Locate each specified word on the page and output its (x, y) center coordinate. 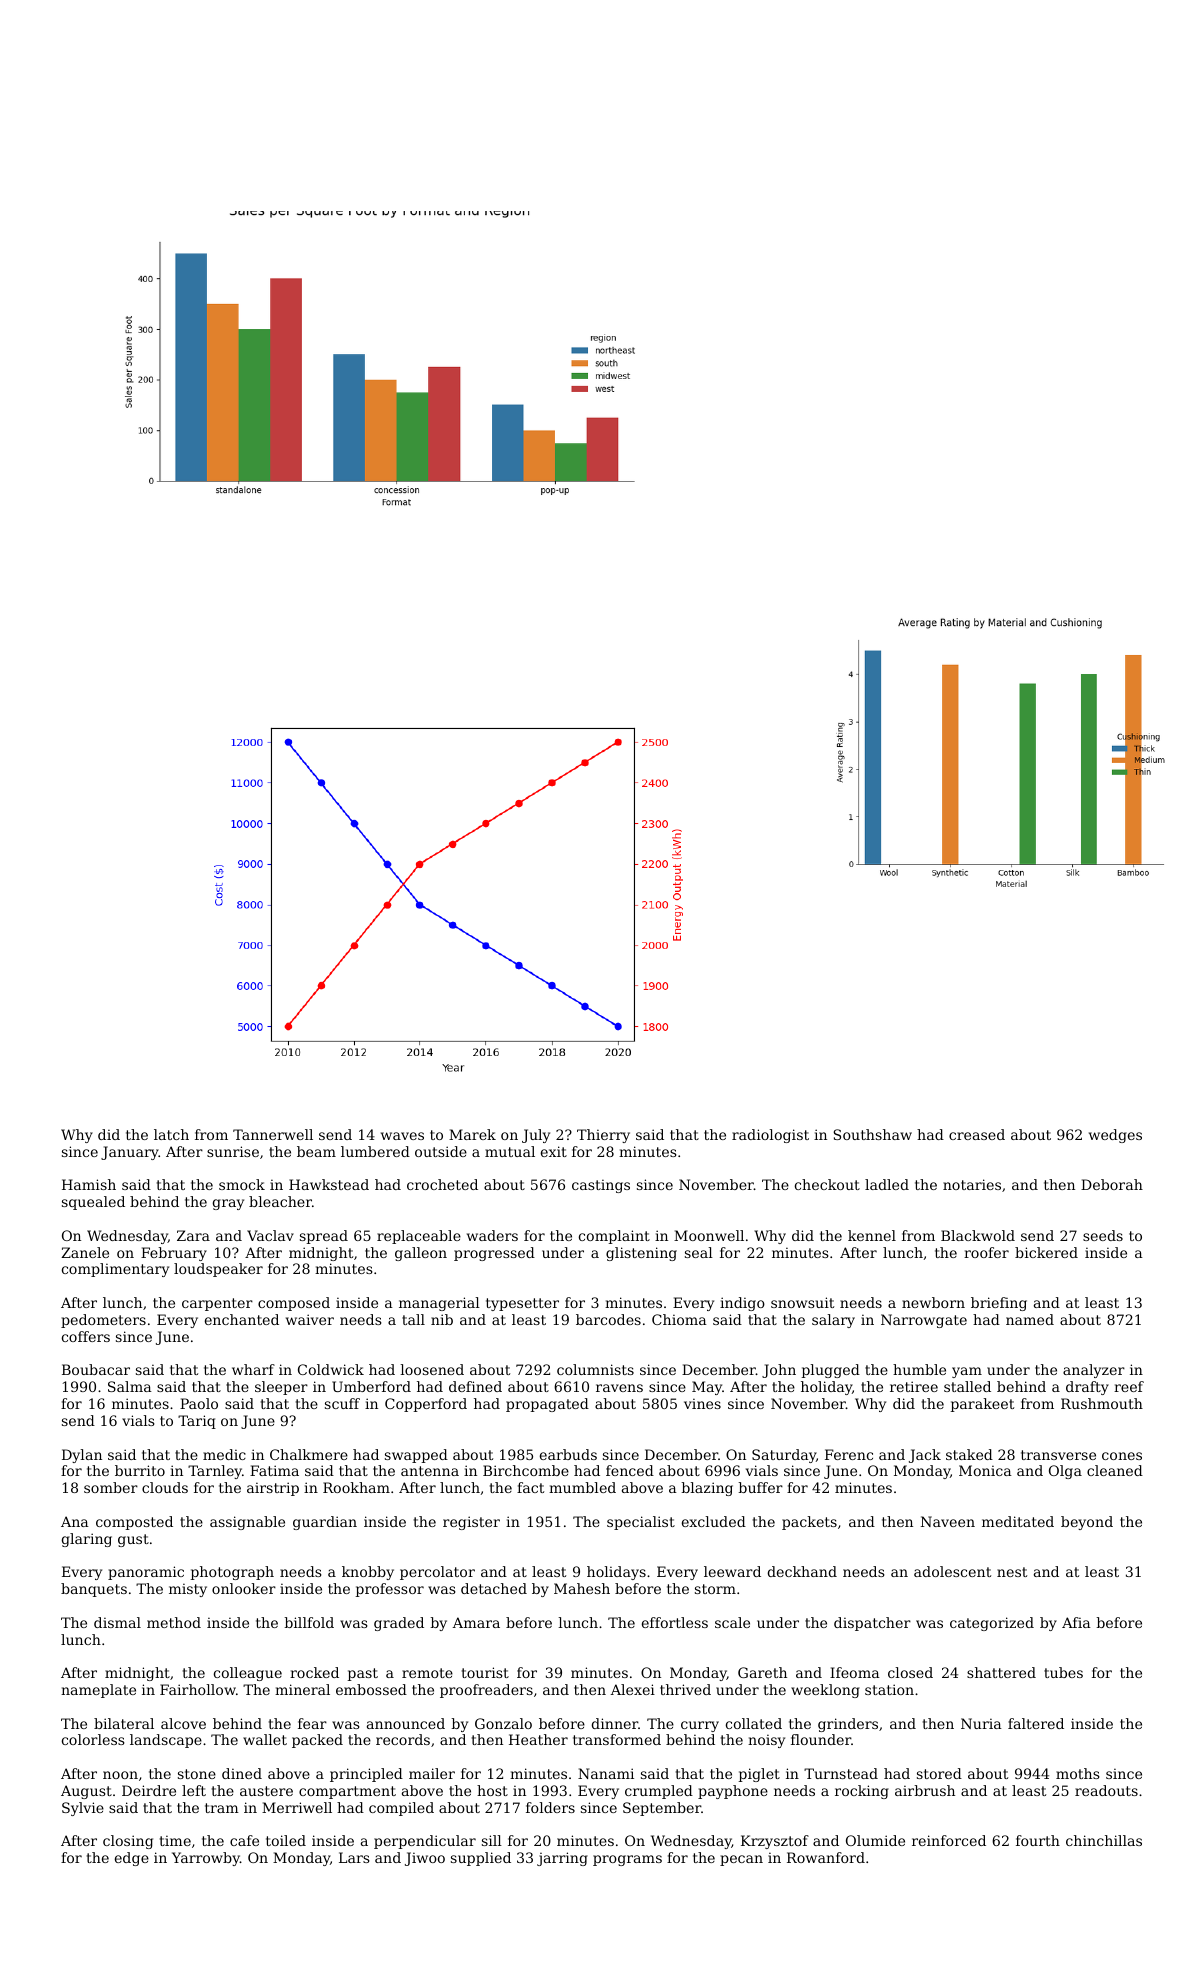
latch (171, 1134)
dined (242, 1773)
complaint (614, 1237)
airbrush (925, 1790)
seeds (1103, 1235)
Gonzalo (503, 1723)
